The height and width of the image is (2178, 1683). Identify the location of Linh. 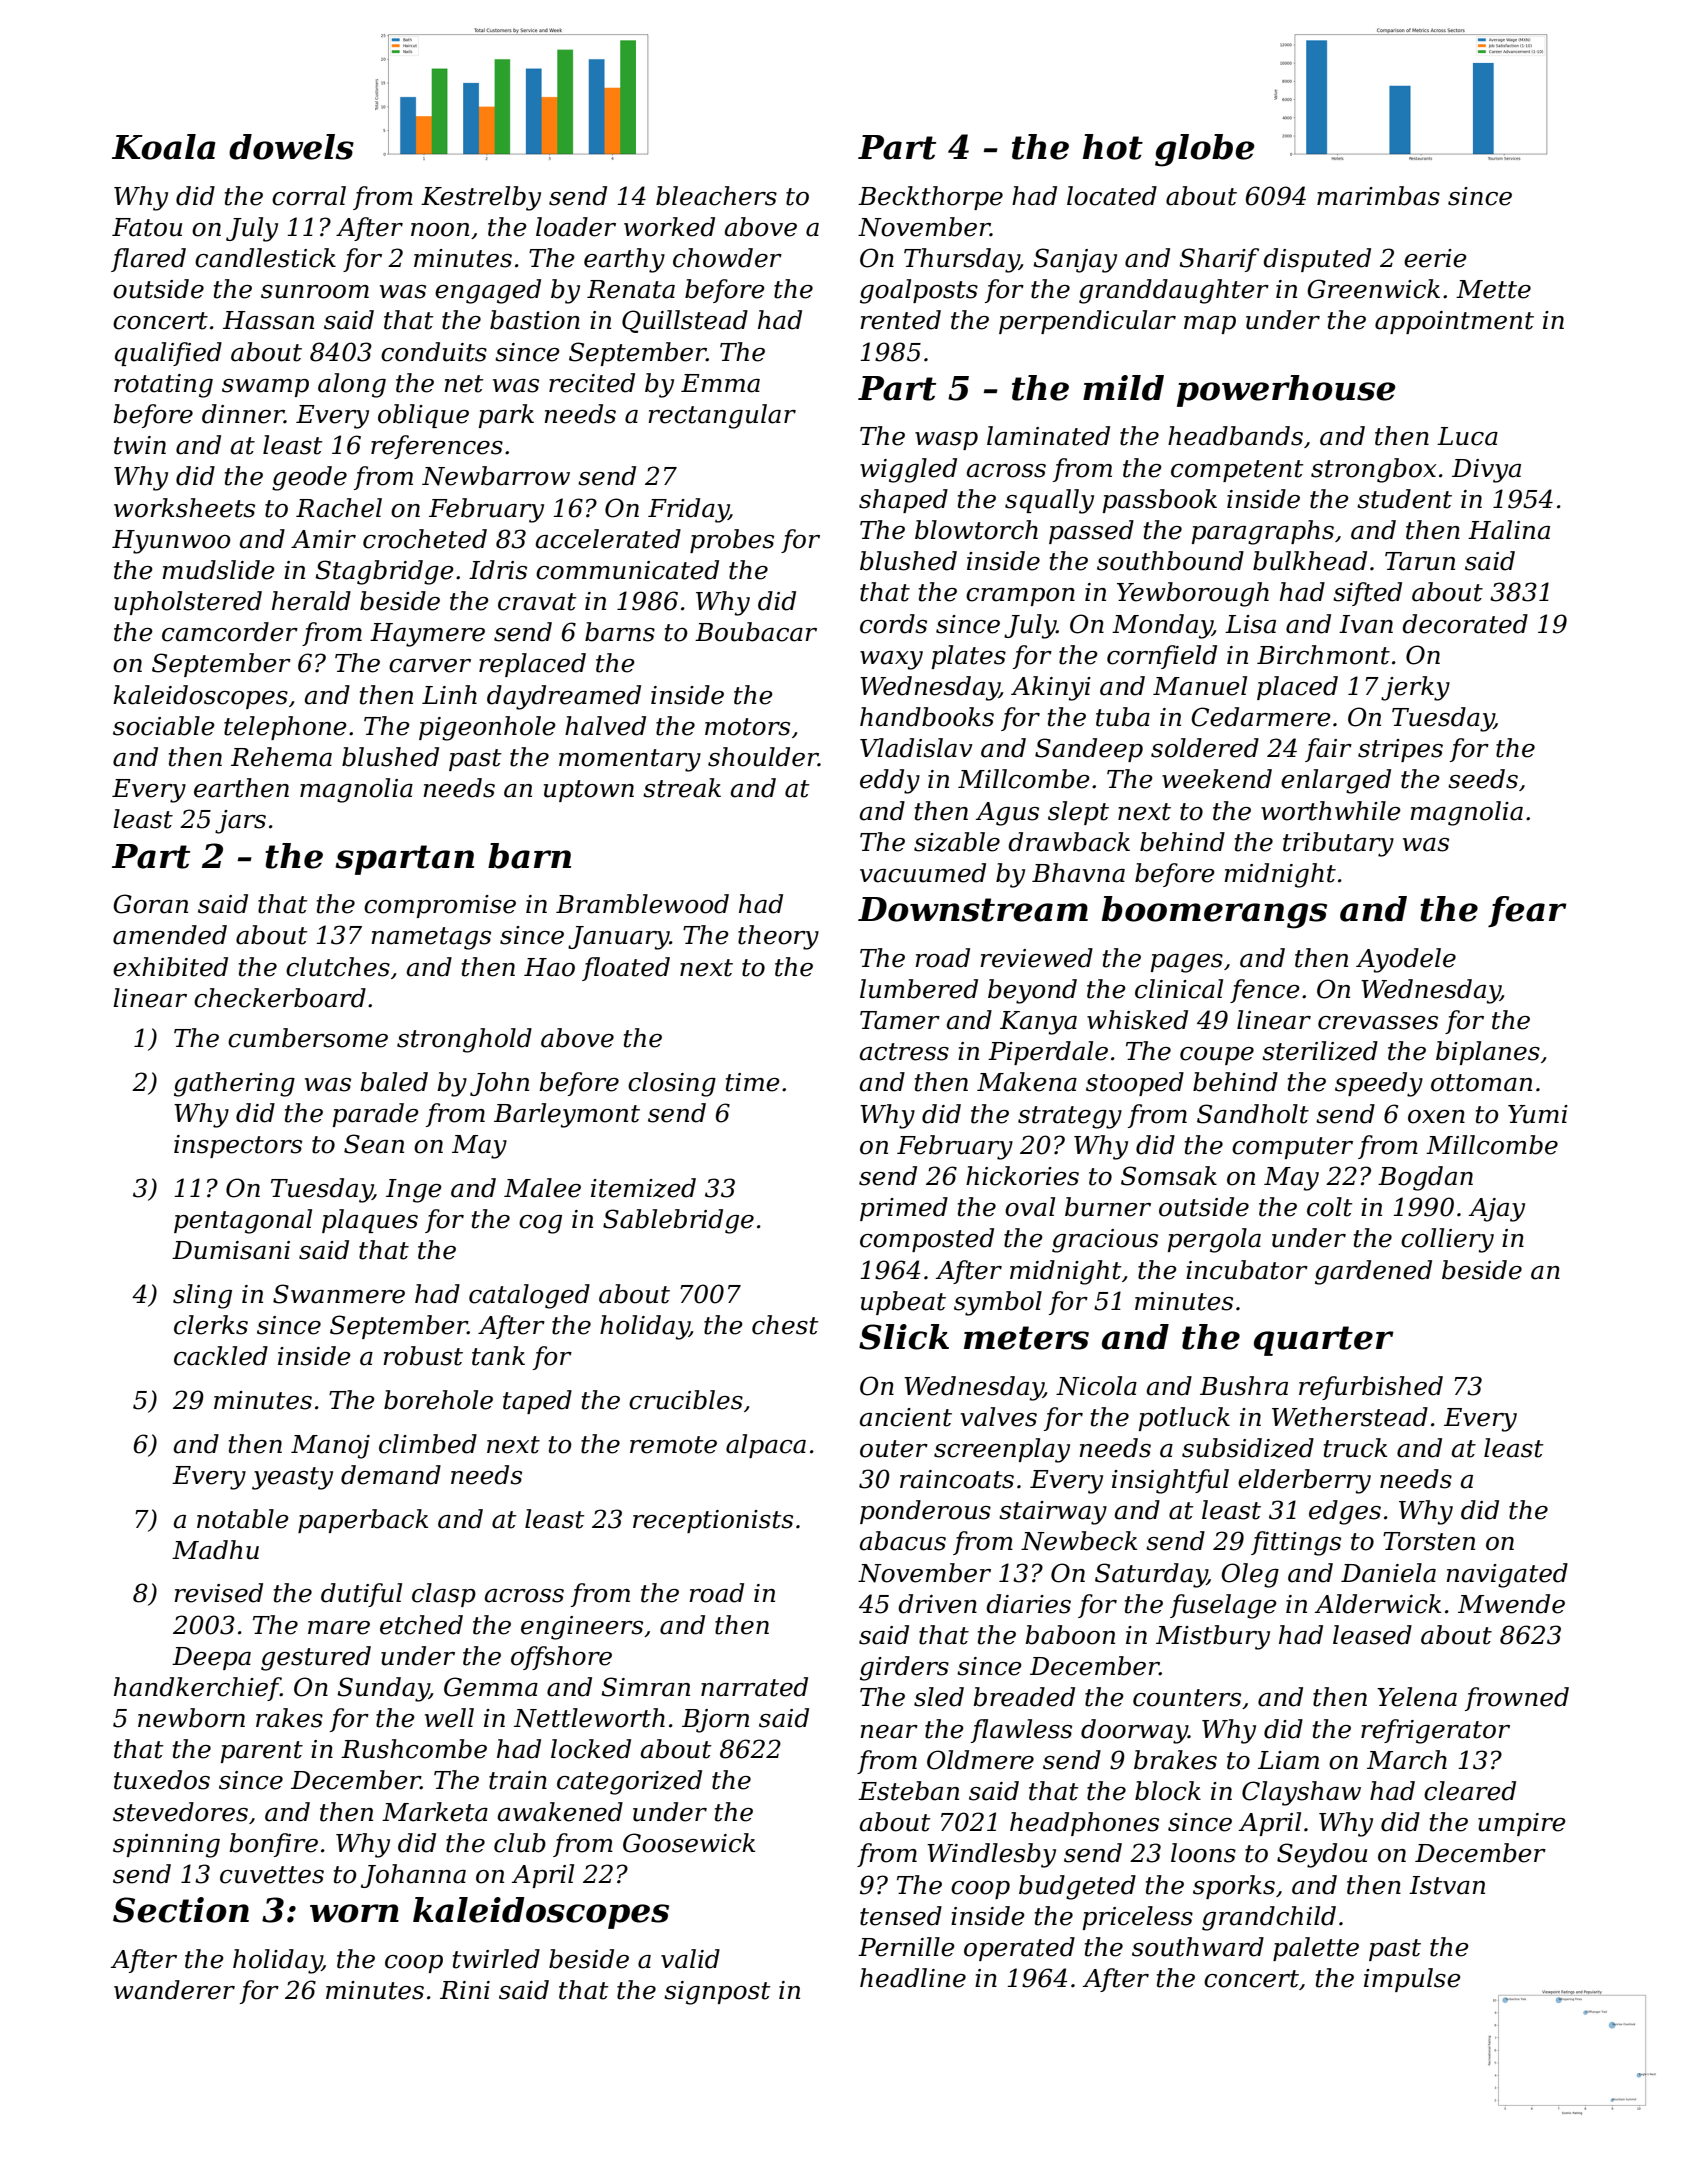
(449, 694).
